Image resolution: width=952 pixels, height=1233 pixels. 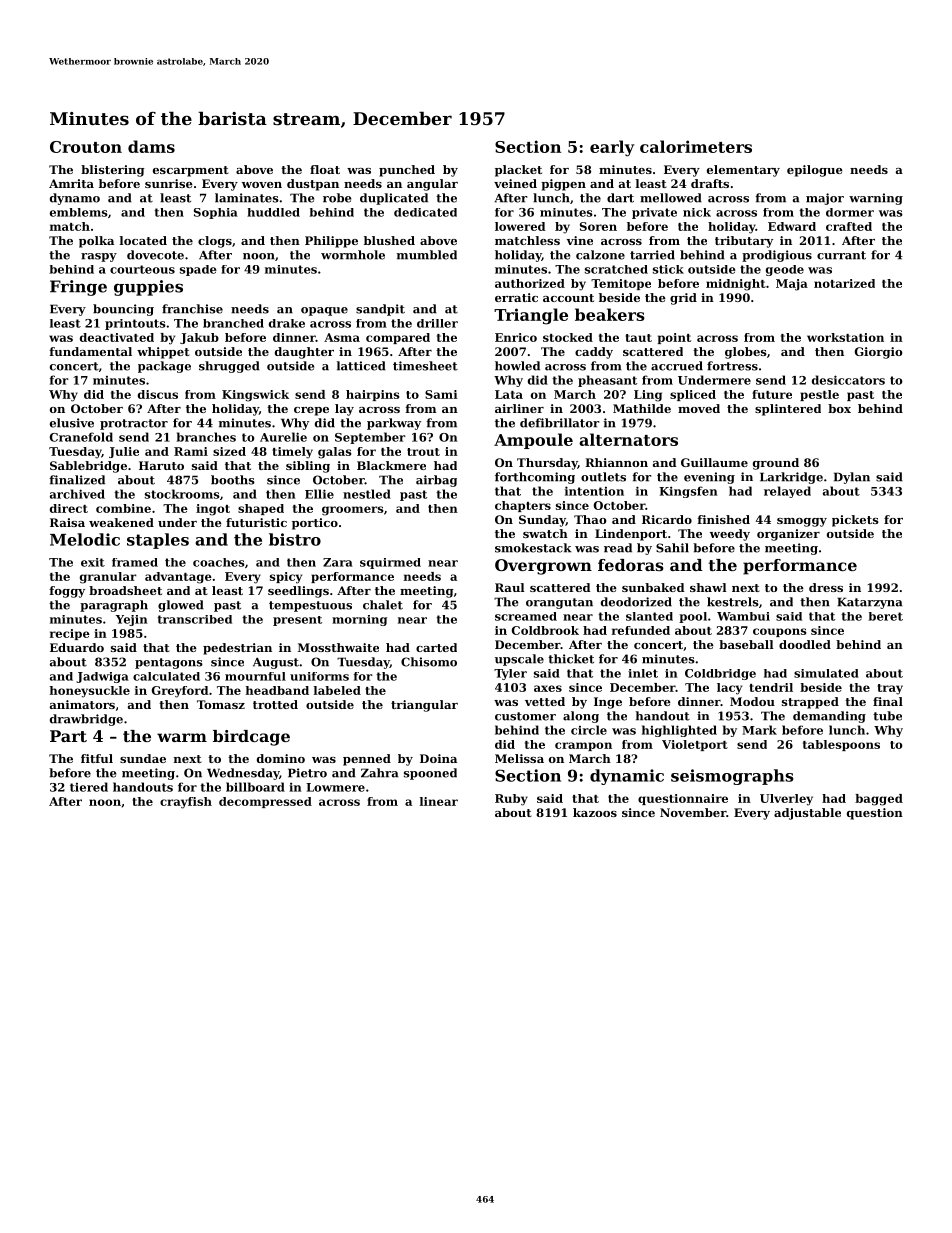 What do you see at coordinates (265, 802) in the screenshot?
I see `decompressed` at bounding box center [265, 802].
